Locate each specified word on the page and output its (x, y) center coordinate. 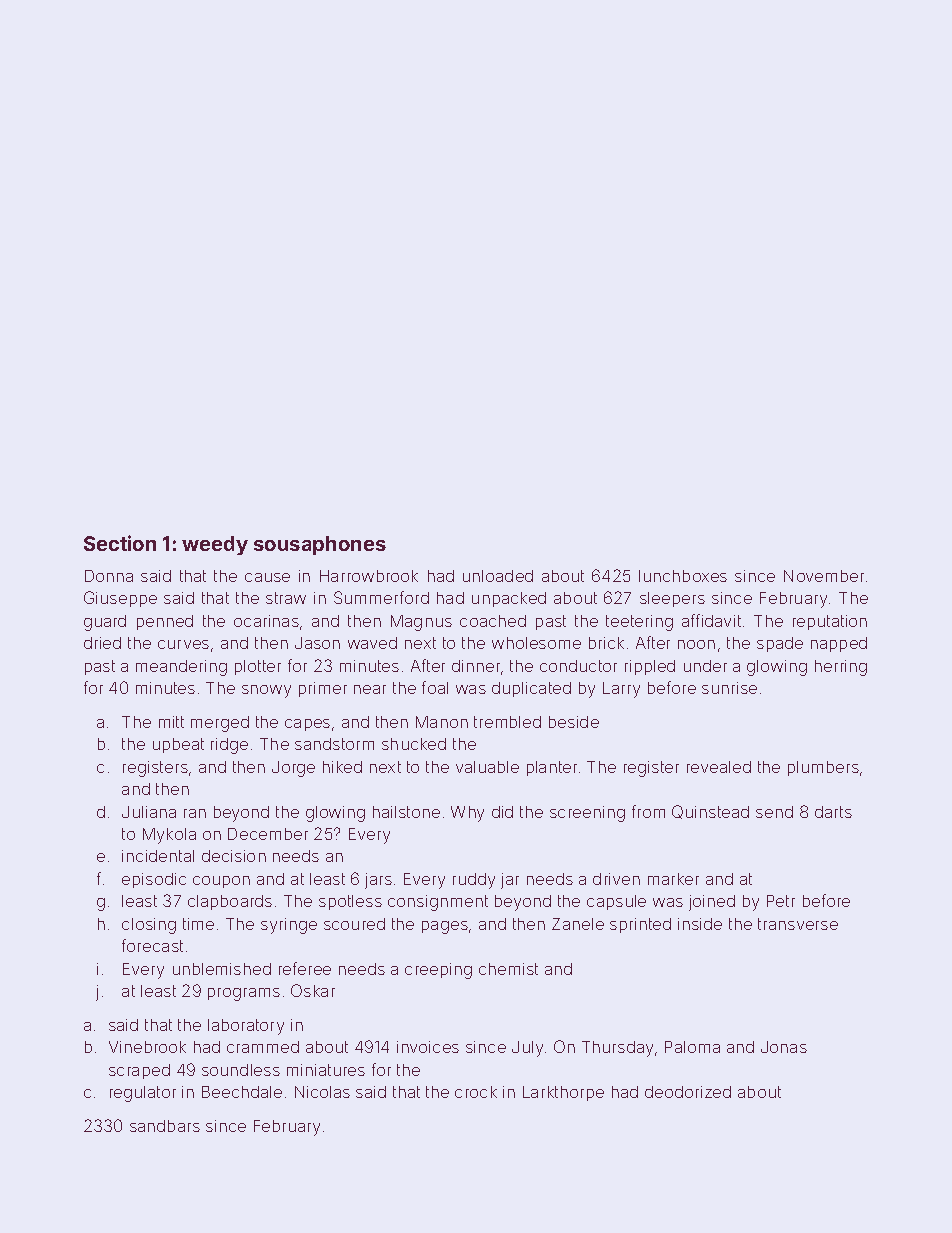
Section (120, 543)
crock (476, 1092)
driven (616, 879)
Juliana (149, 812)
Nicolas (322, 1092)
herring (841, 668)
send (774, 812)
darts (833, 812)
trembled (507, 722)
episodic (154, 880)
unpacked (509, 599)
